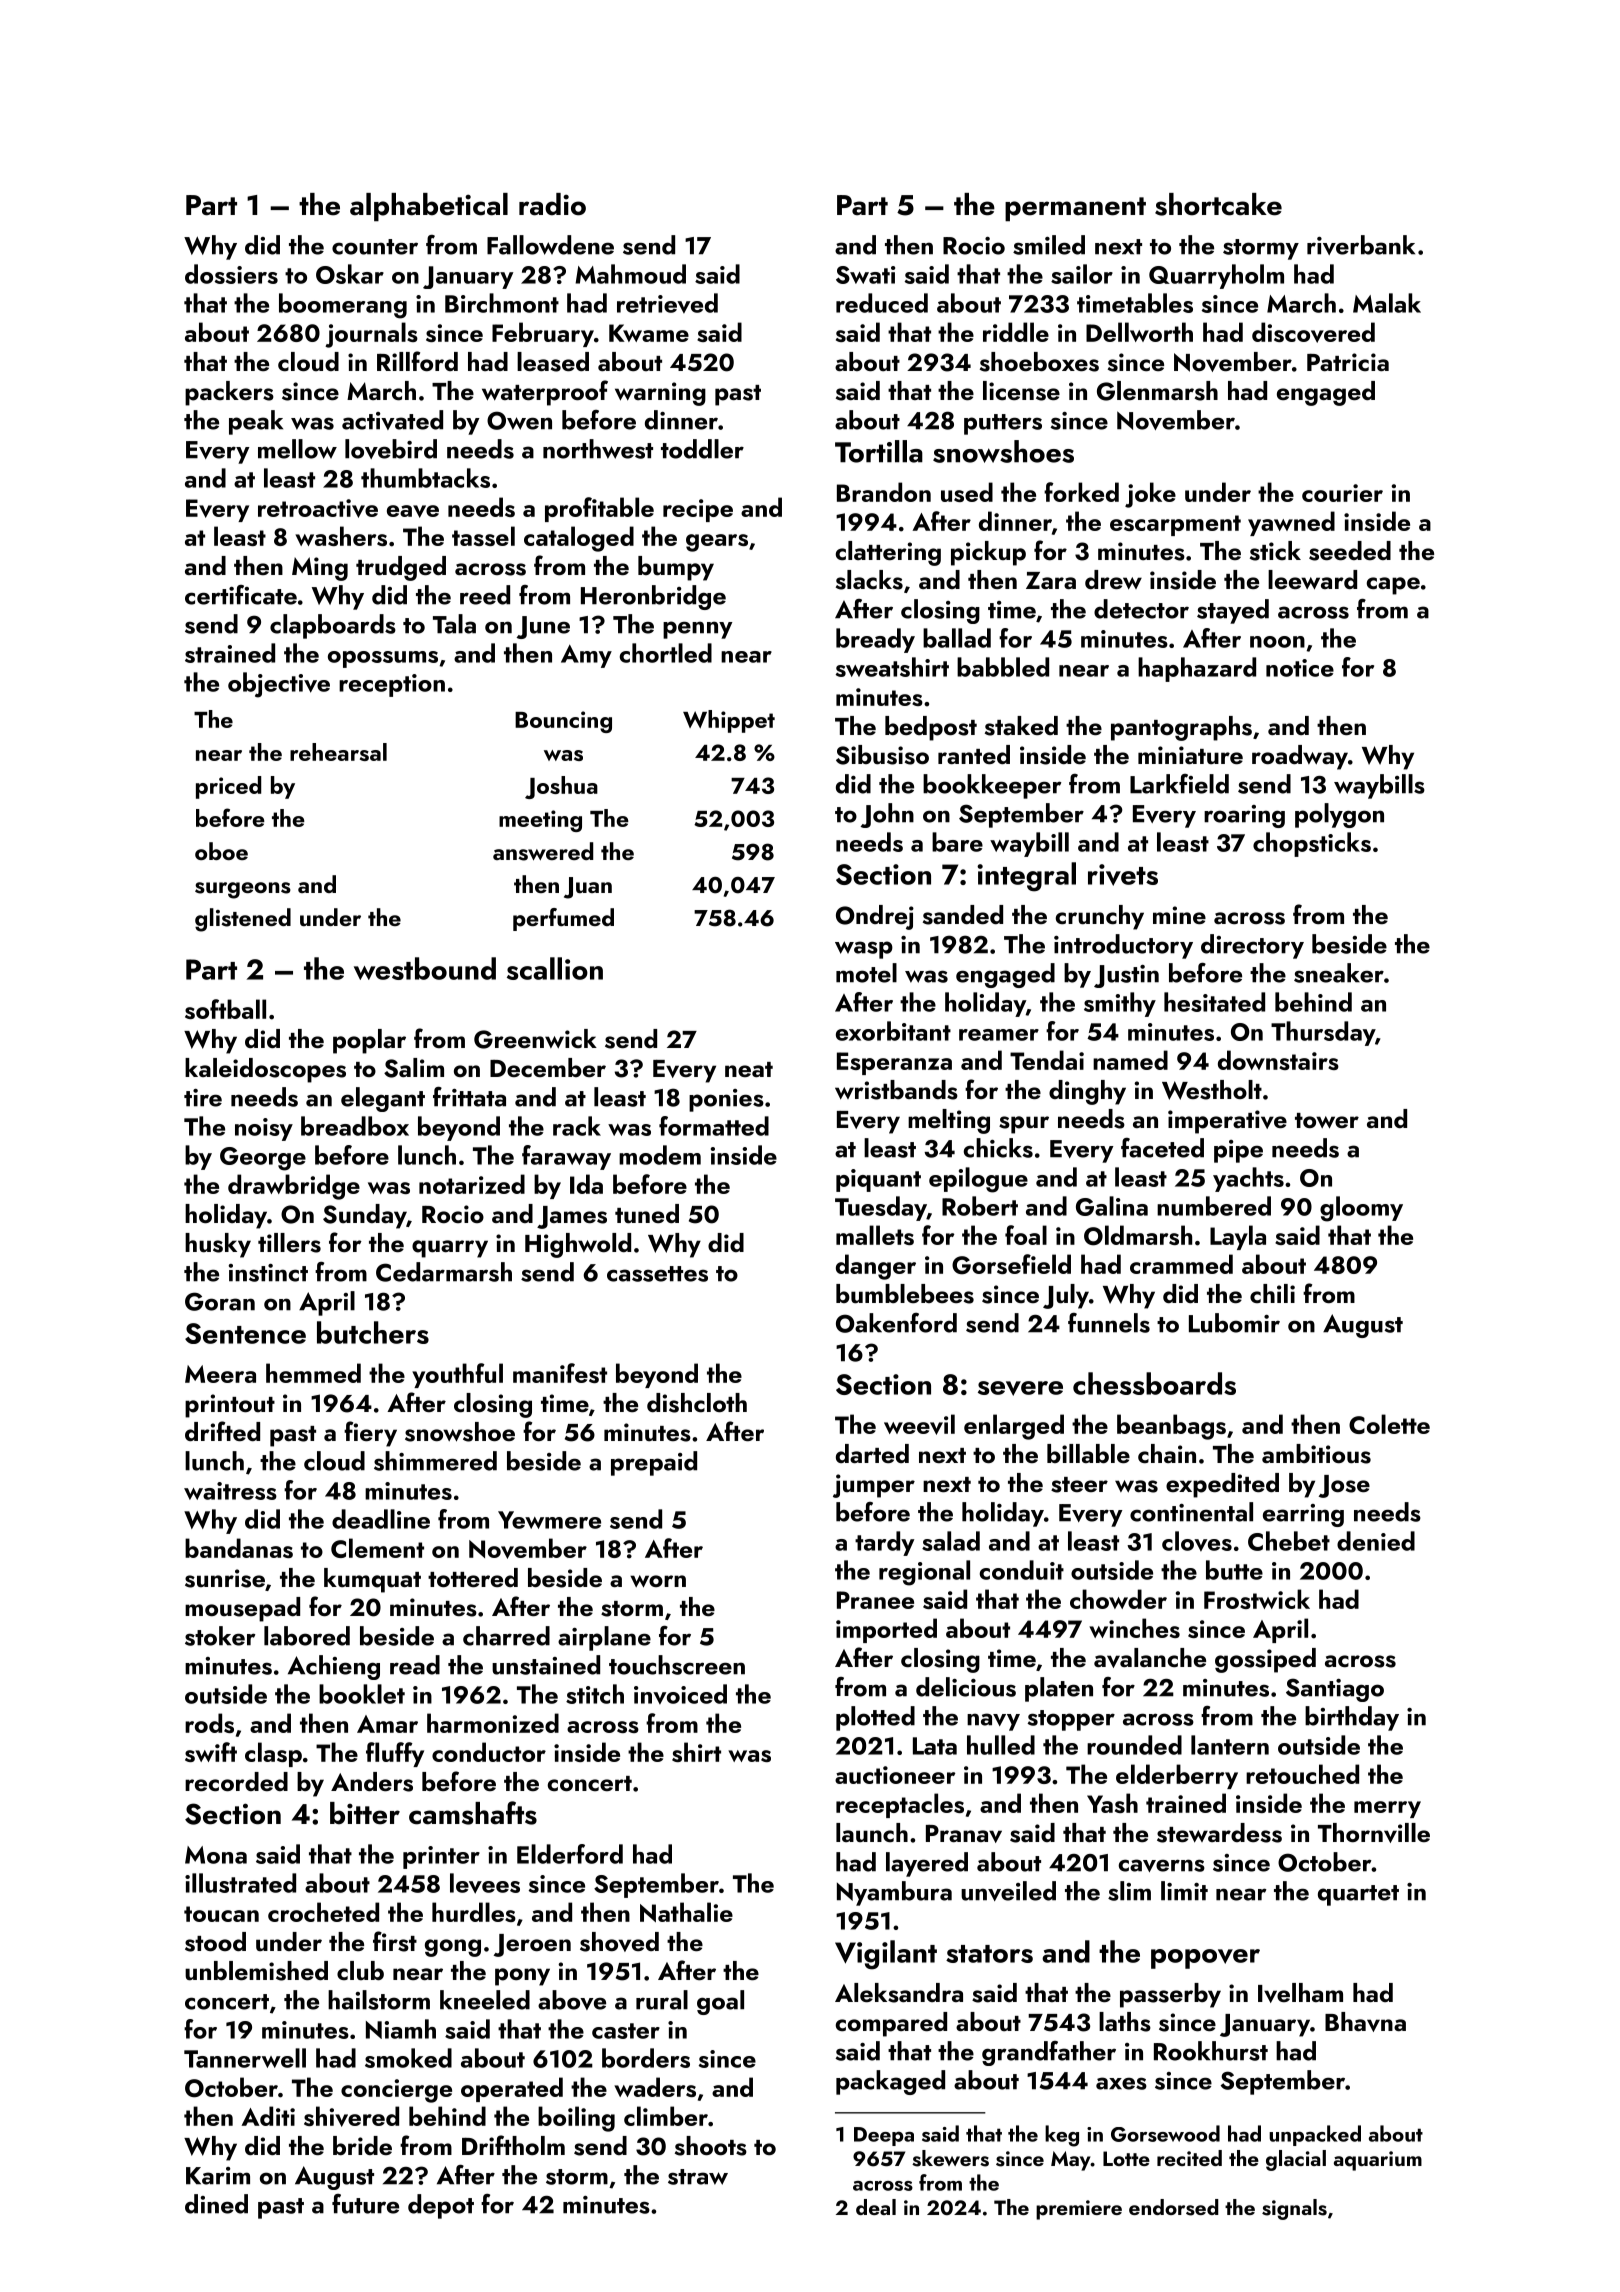 The image size is (1620, 2292). Describe the element at coordinates (1387, 303) in the document. I see `Malak` at that location.
